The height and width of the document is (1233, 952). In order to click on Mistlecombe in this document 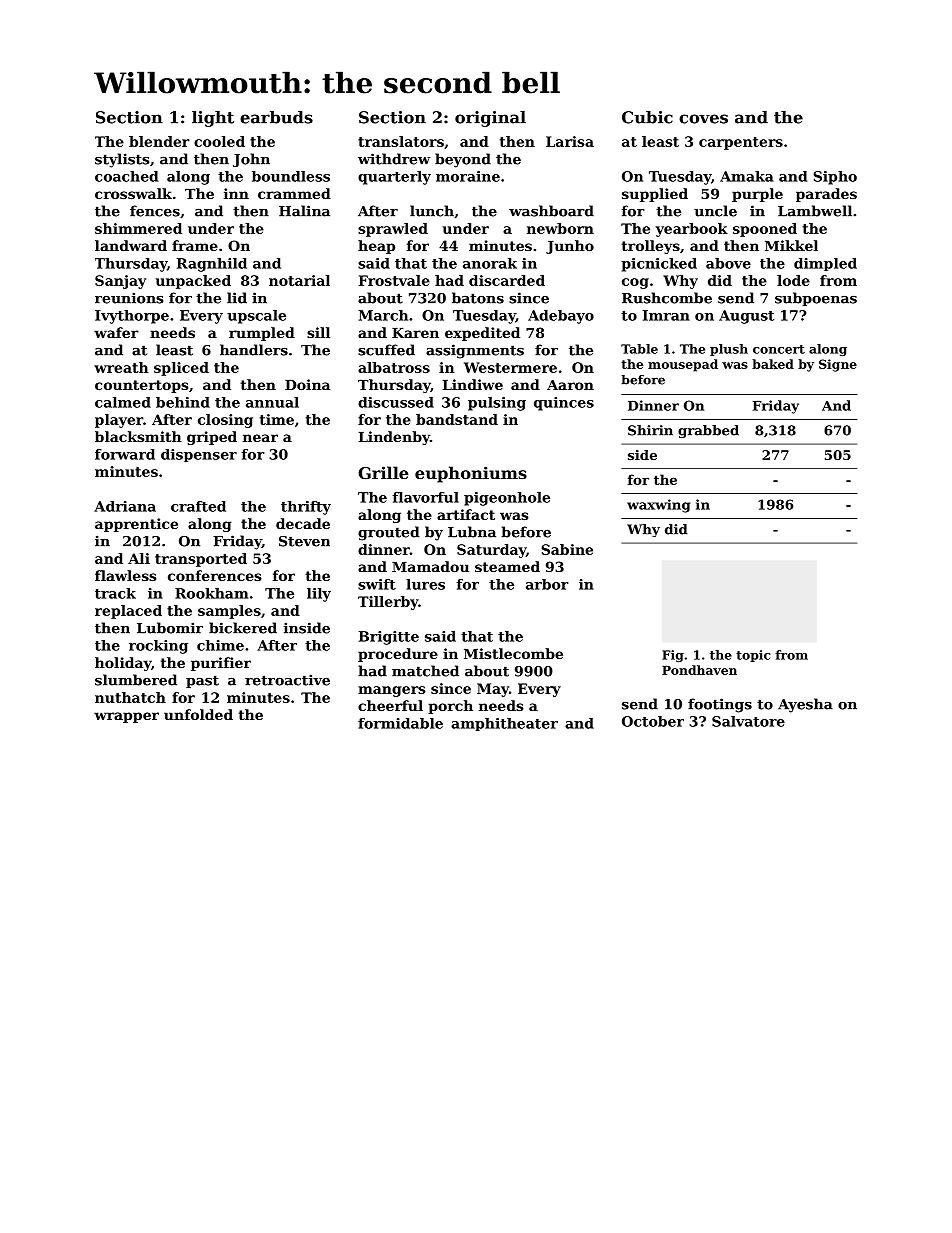, I will do `click(513, 653)`.
